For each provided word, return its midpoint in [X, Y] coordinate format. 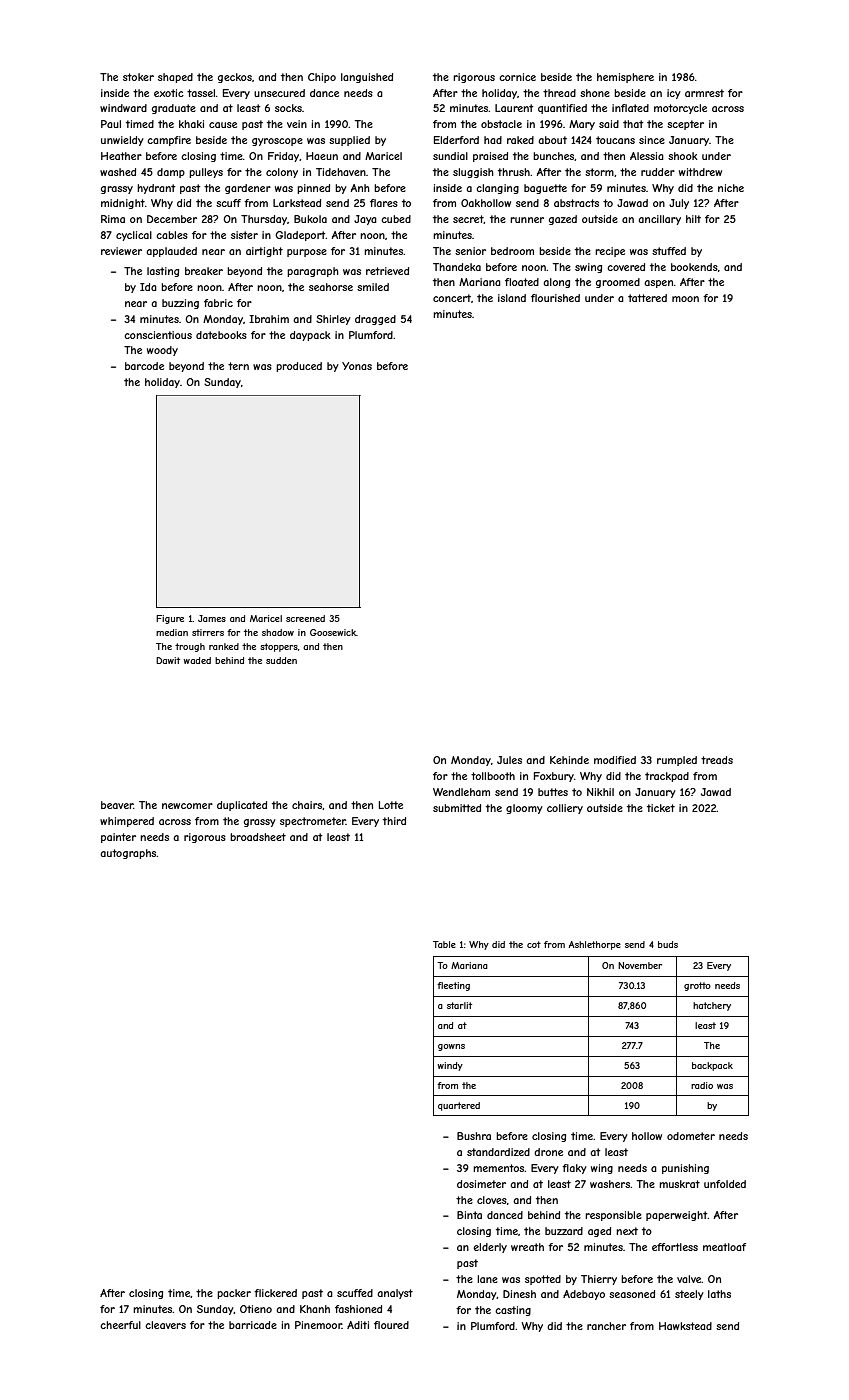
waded [197, 660]
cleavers [165, 1325]
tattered [647, 298]
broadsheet [258, 837]
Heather [121, 156]
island [512, 298]
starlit [459, 1005]
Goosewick [333, 632]
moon [685, 299]
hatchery [712, 1006]
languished [367, 78]
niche [731, 188]
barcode [144, 366]
